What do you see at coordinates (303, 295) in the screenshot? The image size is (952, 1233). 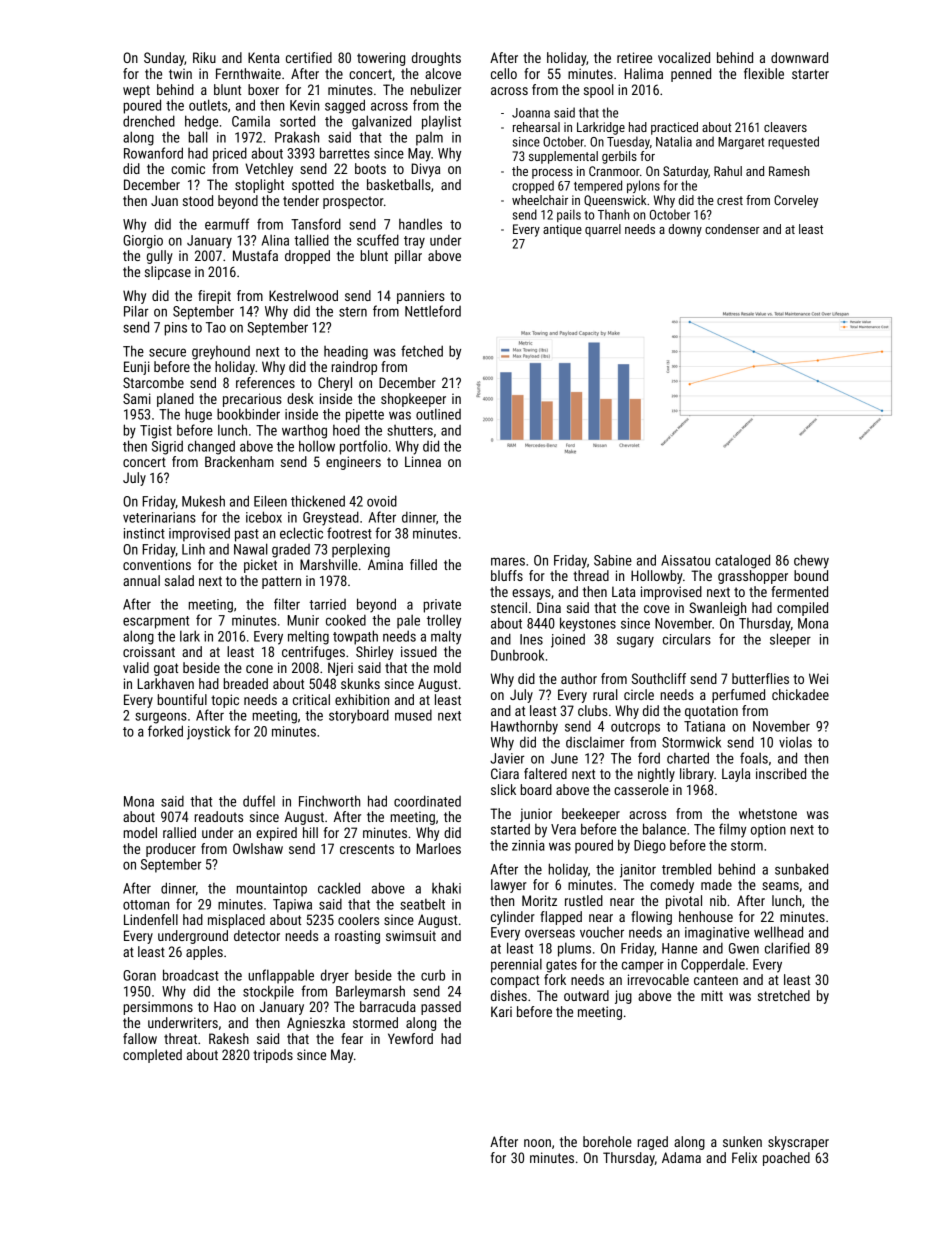 I see `Kestrelwood` at bounding box center [303, 295].
